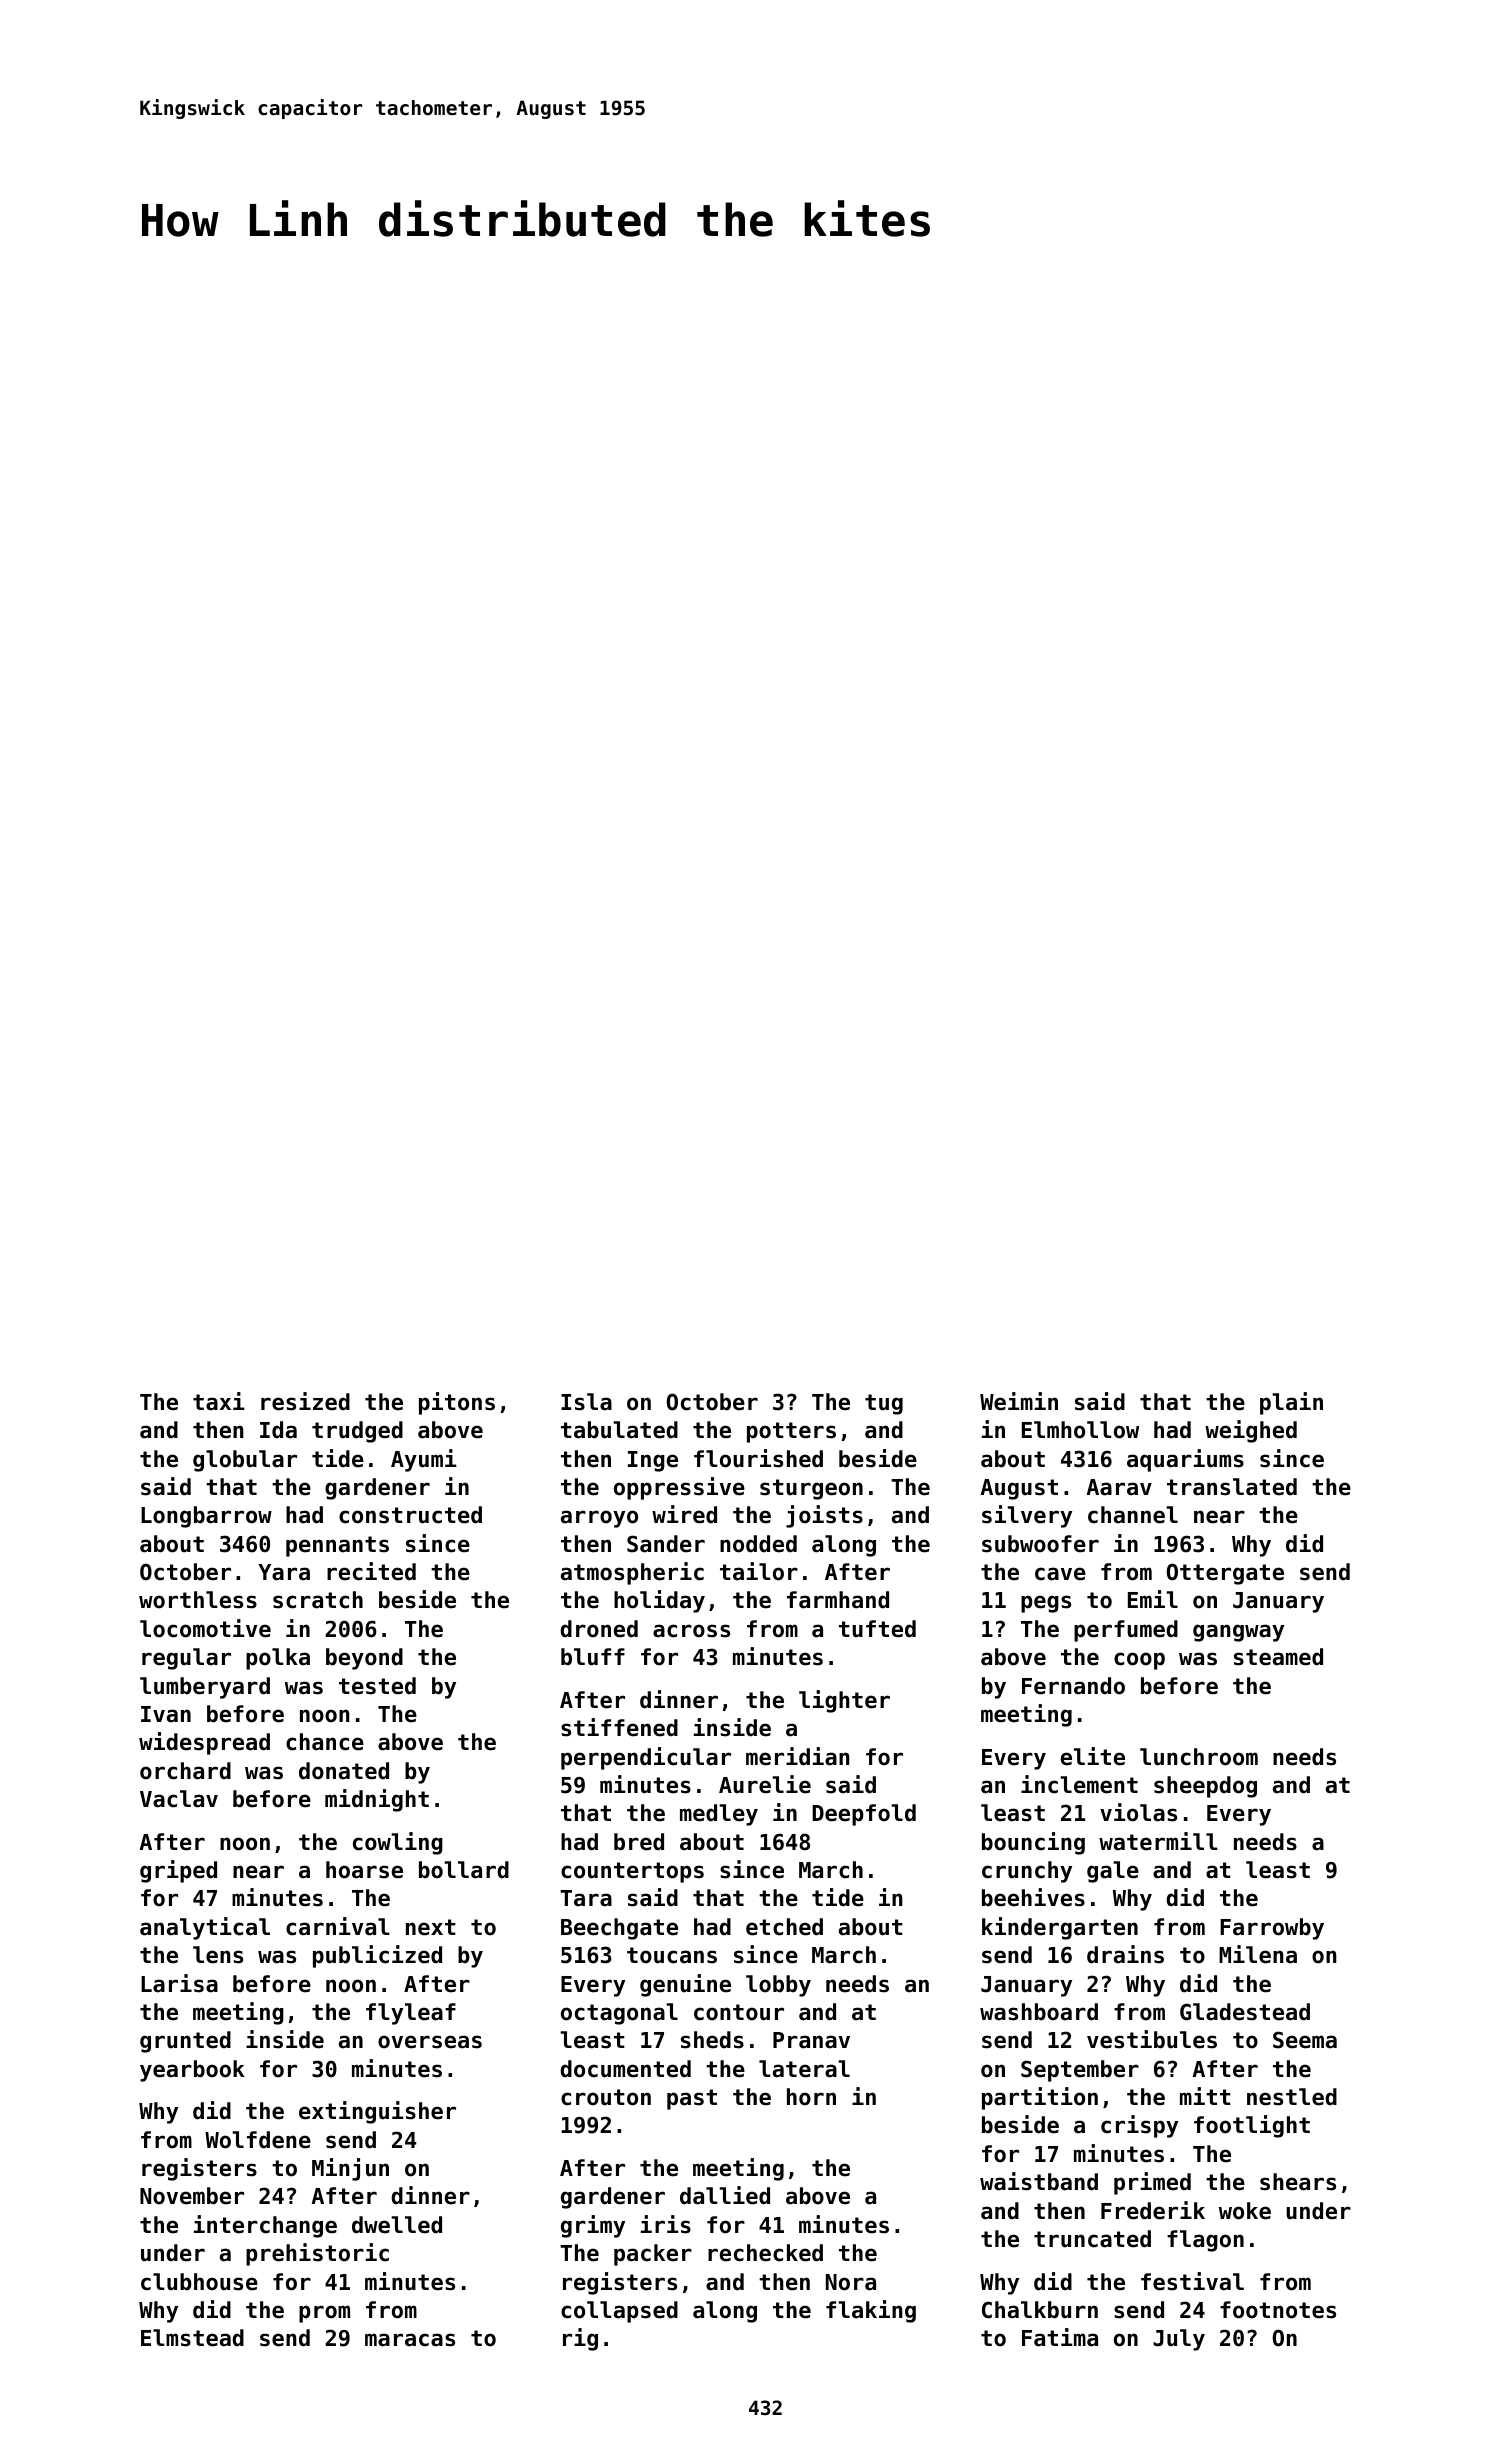  I want to click on Beechgate, so click(619, 1929).
